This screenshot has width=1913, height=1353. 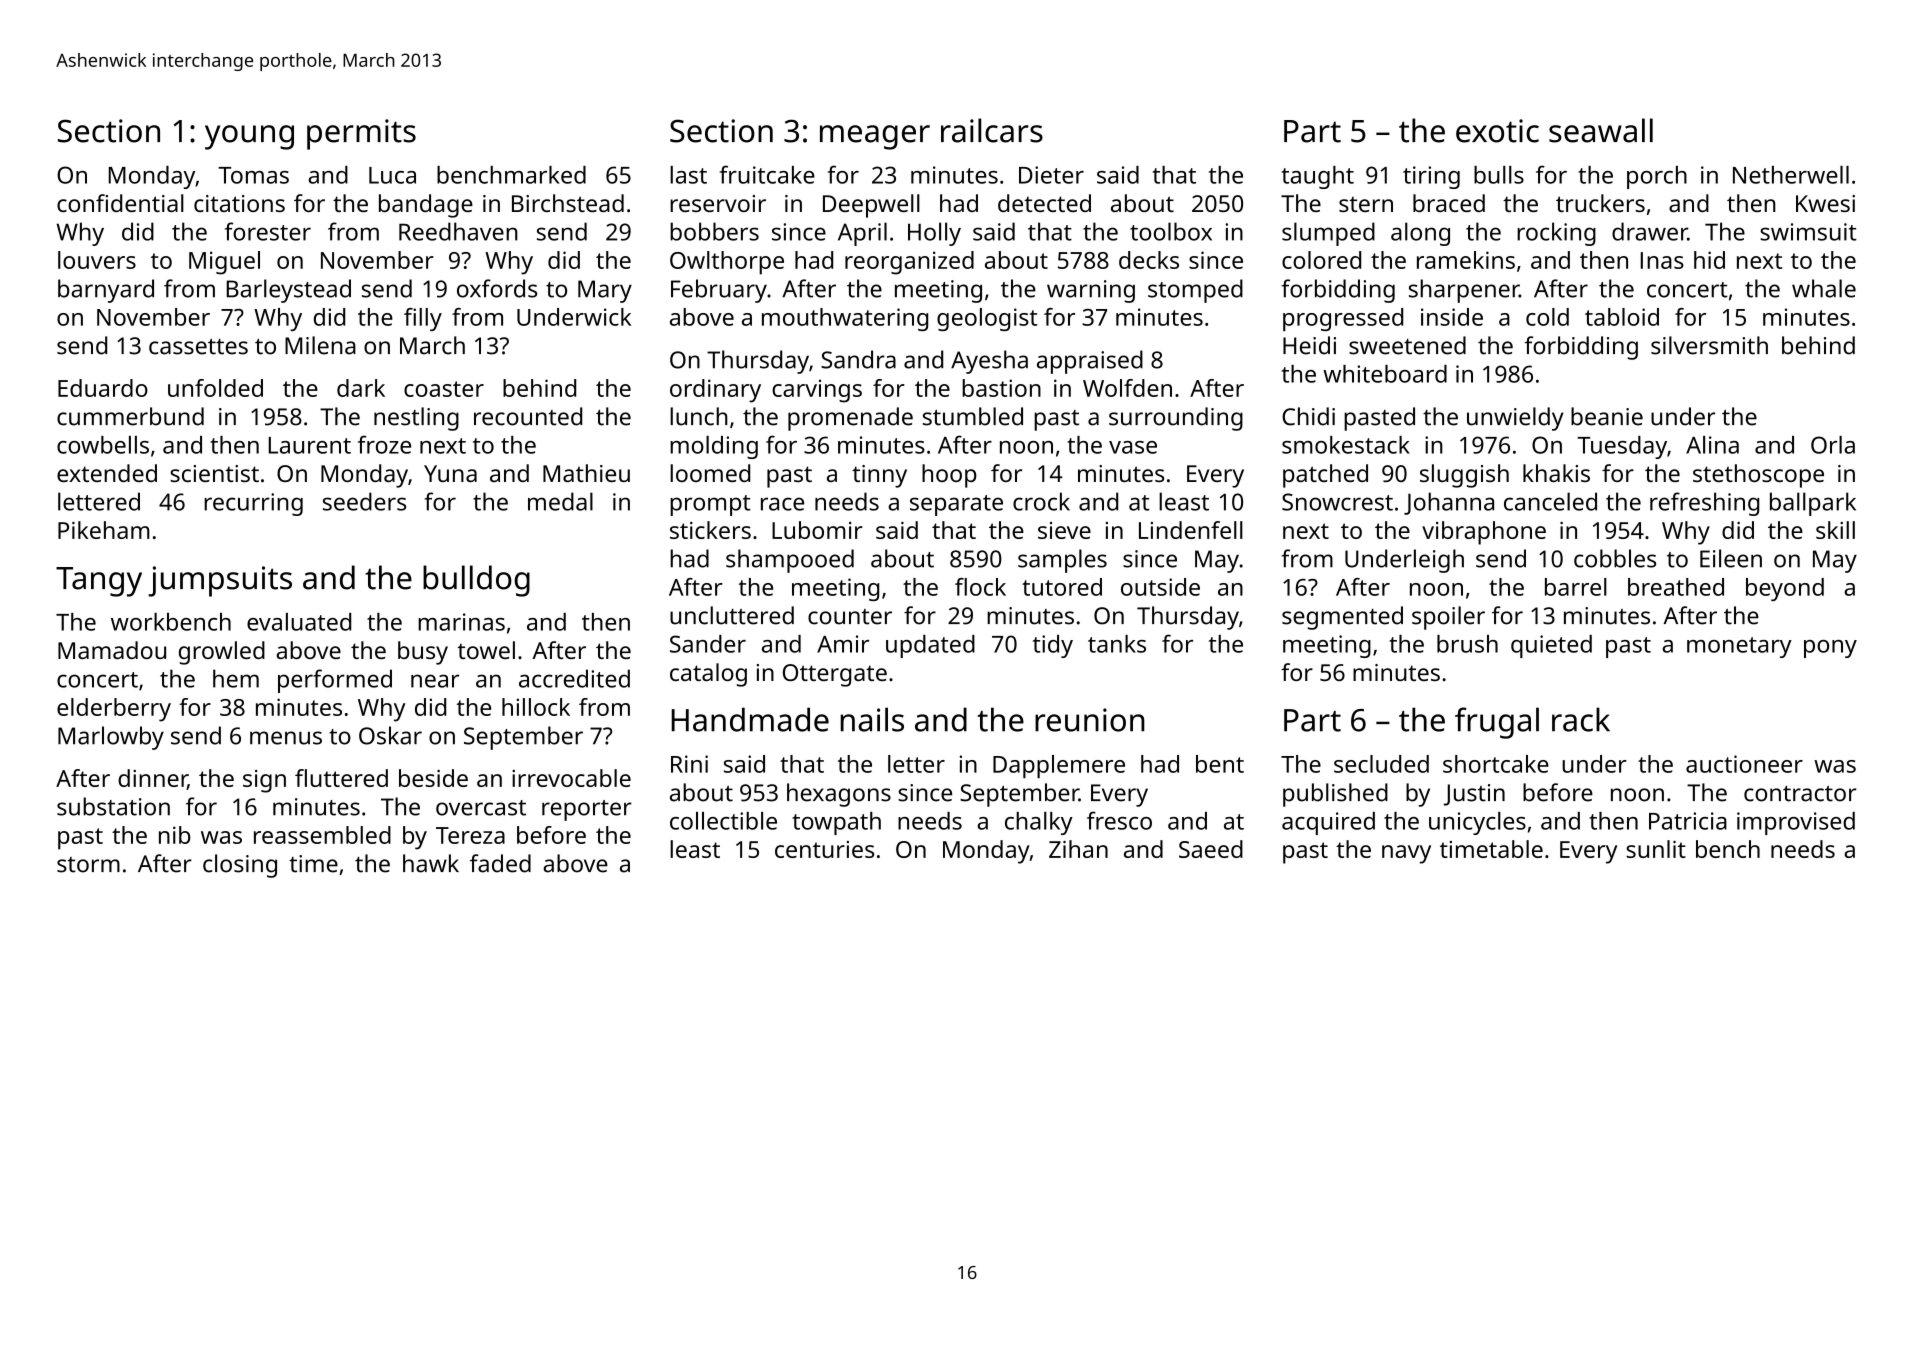 What do you see at coordinates (1650, 231) in the screenshot?
I see `drawer` at bounding box center [1650, 231].
